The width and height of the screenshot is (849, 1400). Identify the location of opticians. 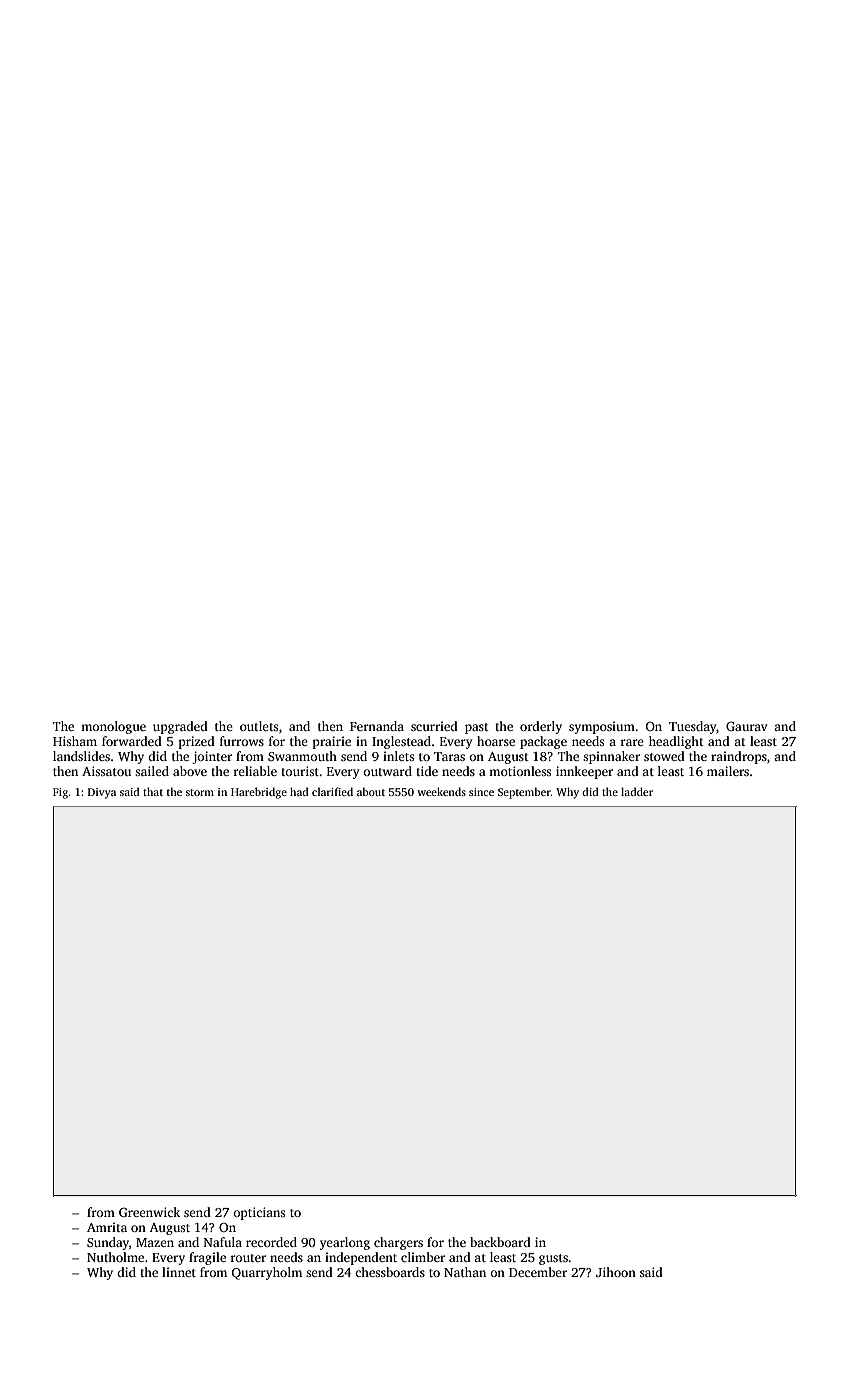
(259, 1213).
